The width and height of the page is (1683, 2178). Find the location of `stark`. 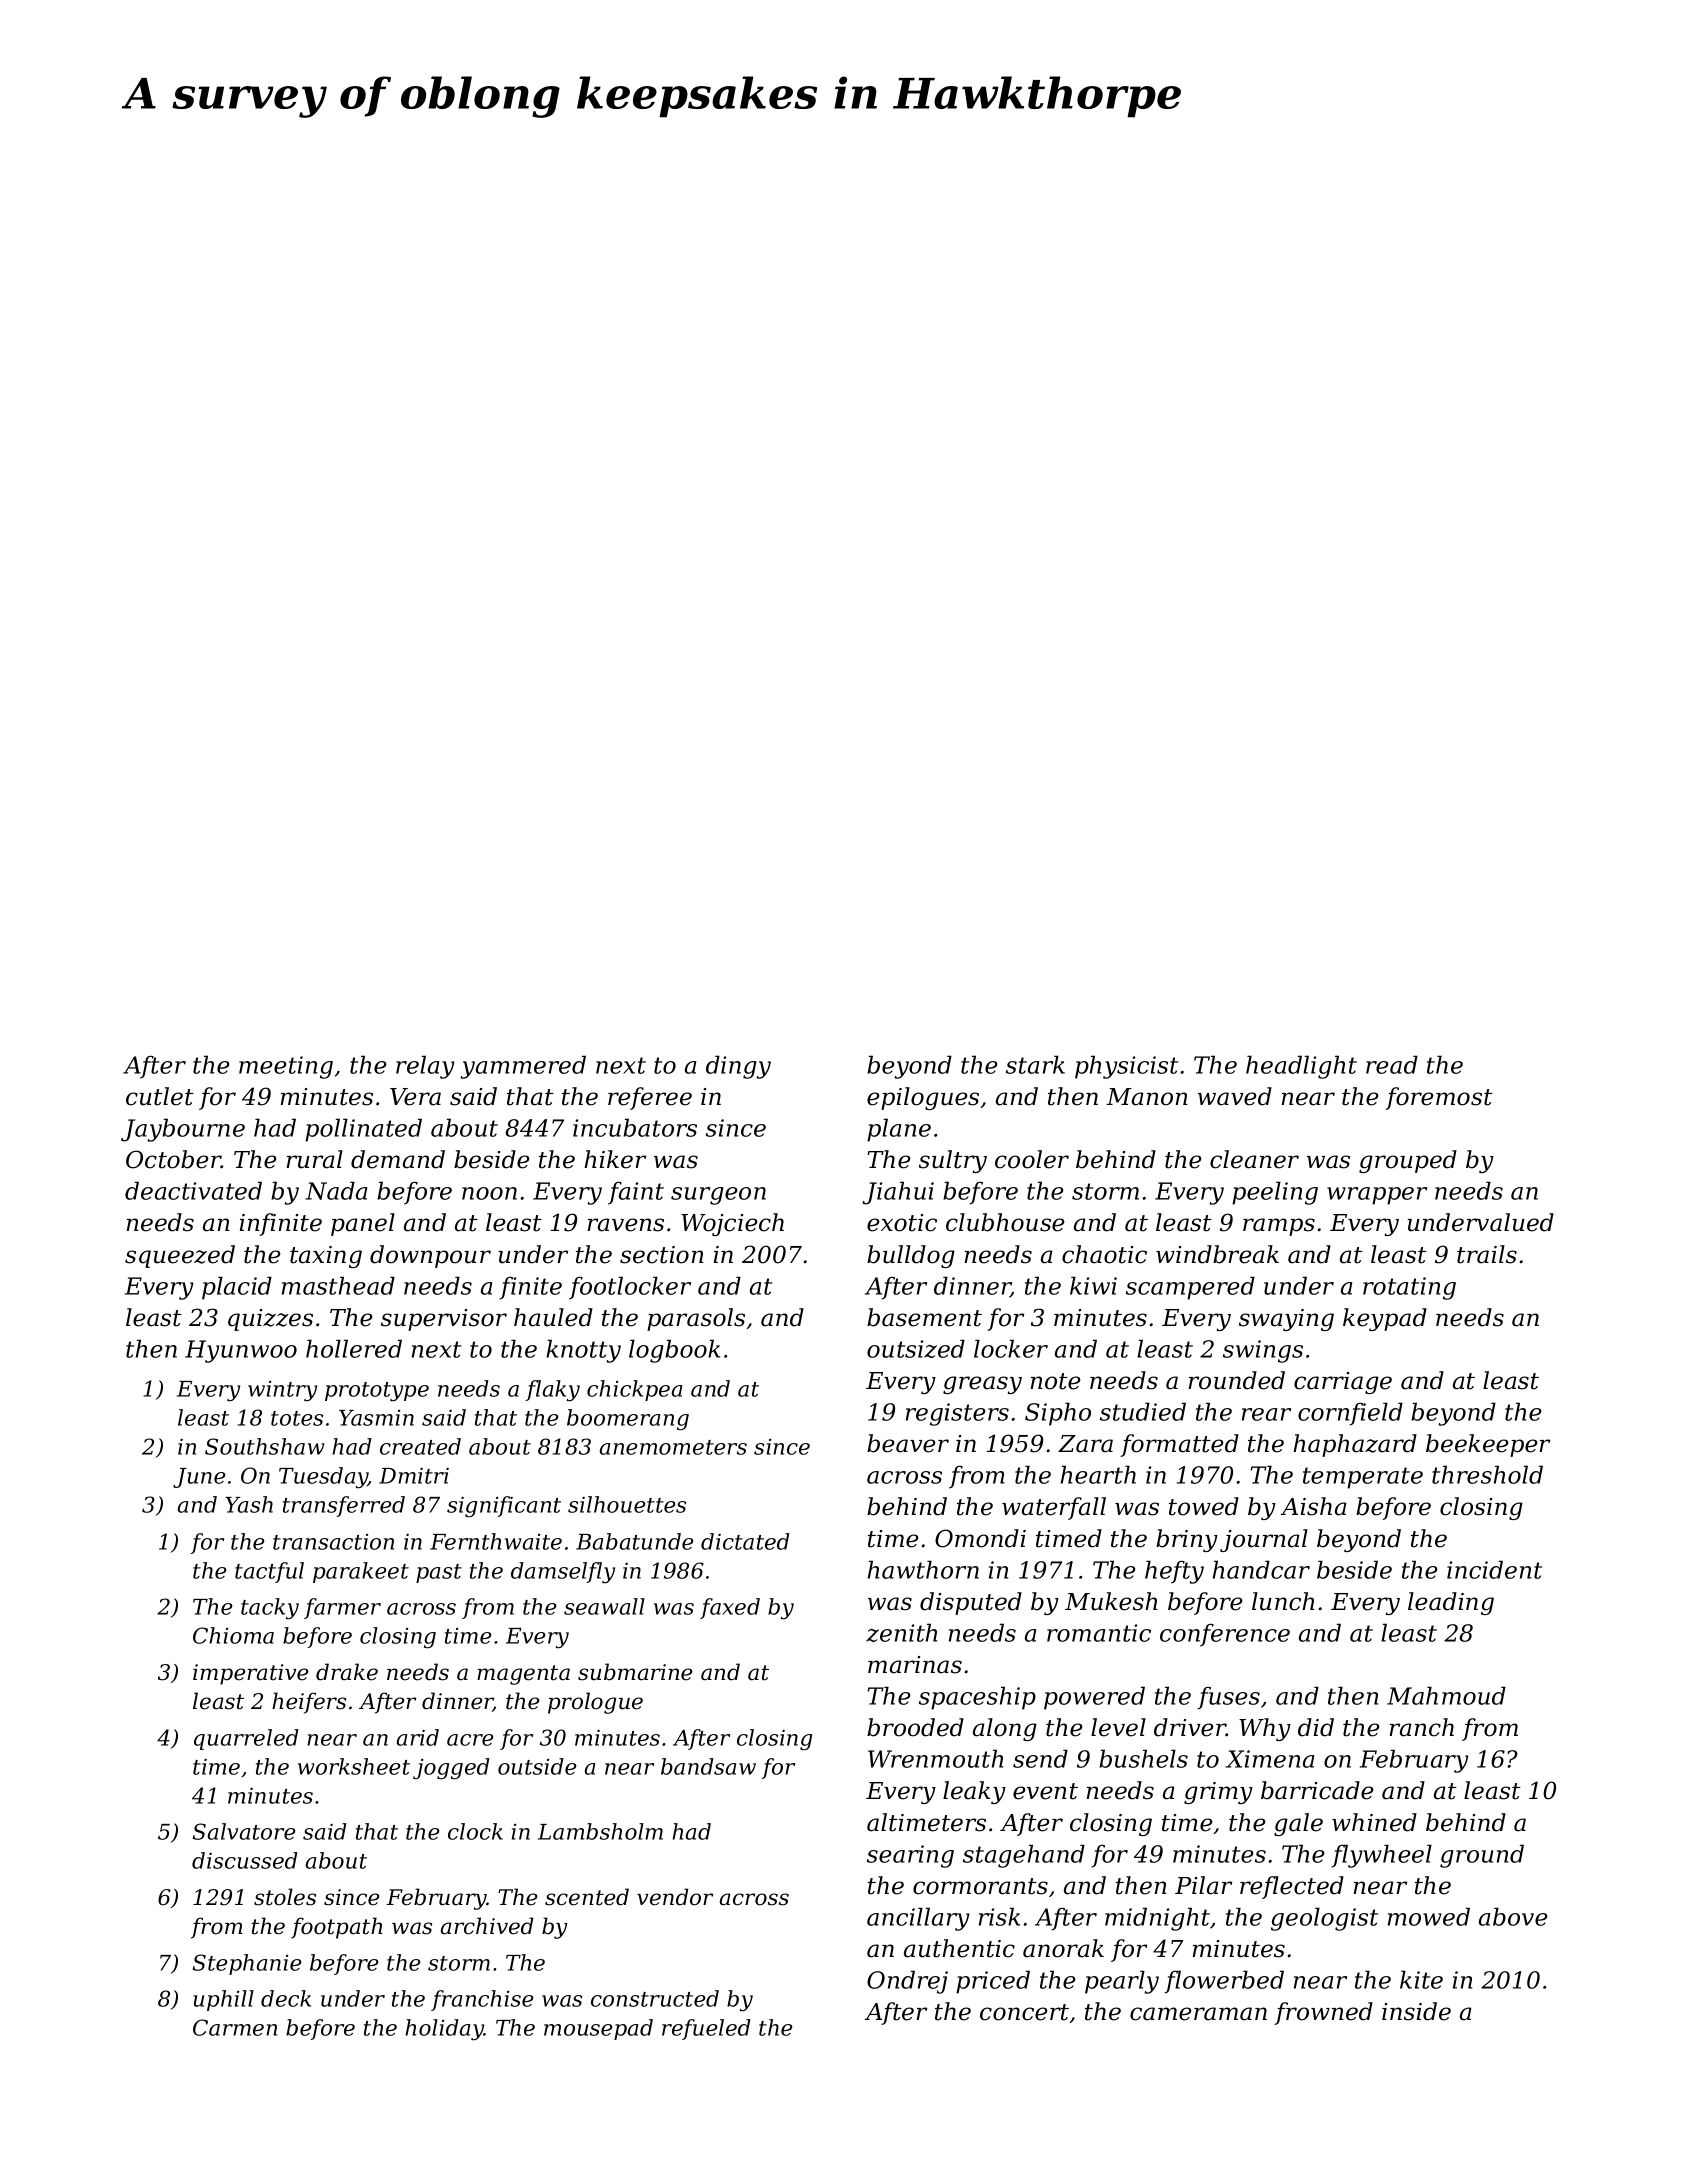

stark is located at coordinates (1035, 1064).
